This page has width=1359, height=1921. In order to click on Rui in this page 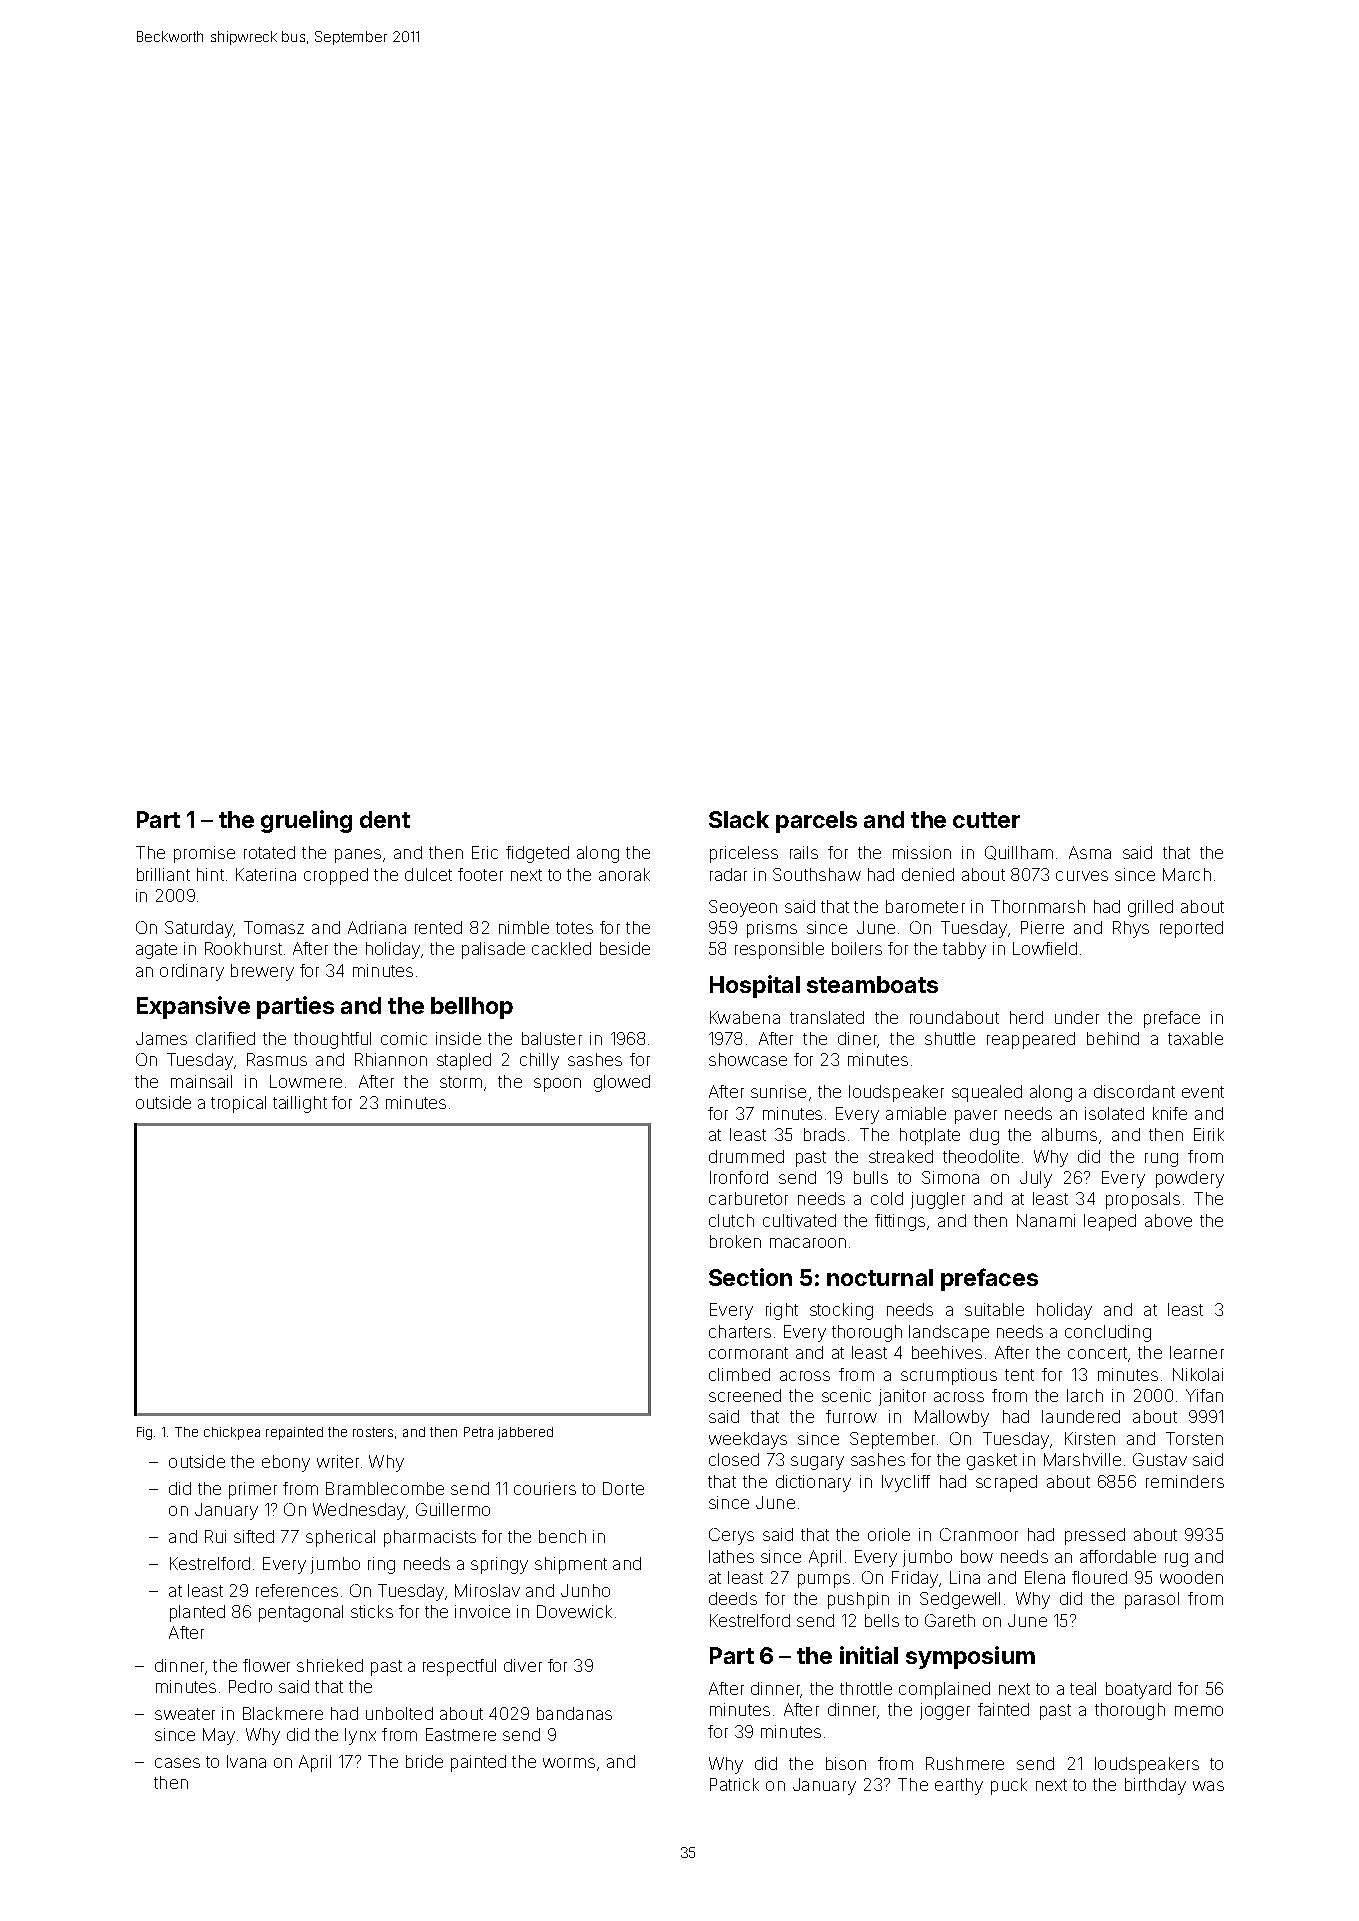, I will do `click(215, 1536)`.
